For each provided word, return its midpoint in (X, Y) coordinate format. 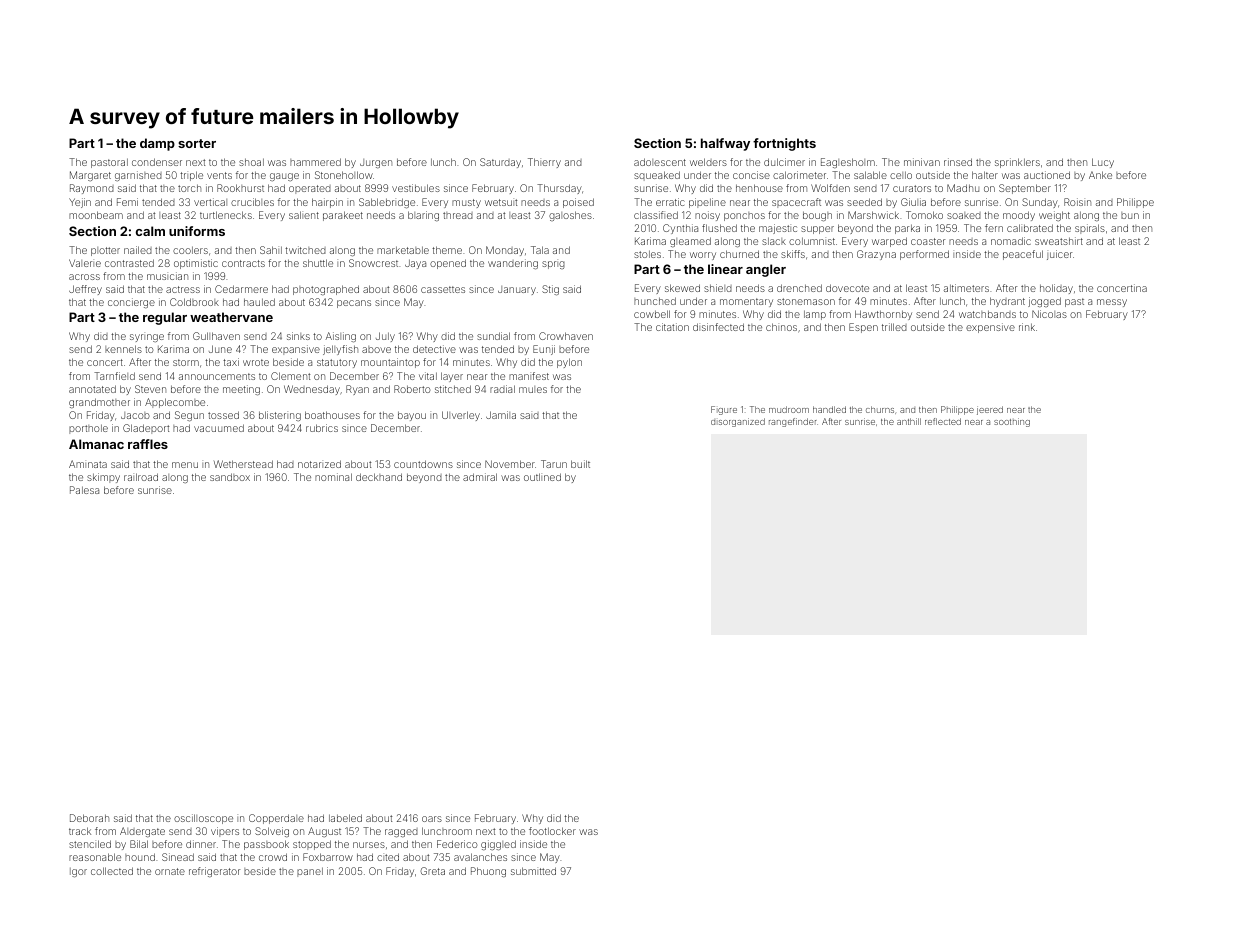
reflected (943, 421)
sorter (197, 143)
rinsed (958, 162)
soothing (1012, 422)
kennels (123, 349)
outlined (542, 477)
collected (112, 871)
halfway (725, 144)
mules (533, 389)
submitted (533, 871)
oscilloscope (203, 819)
